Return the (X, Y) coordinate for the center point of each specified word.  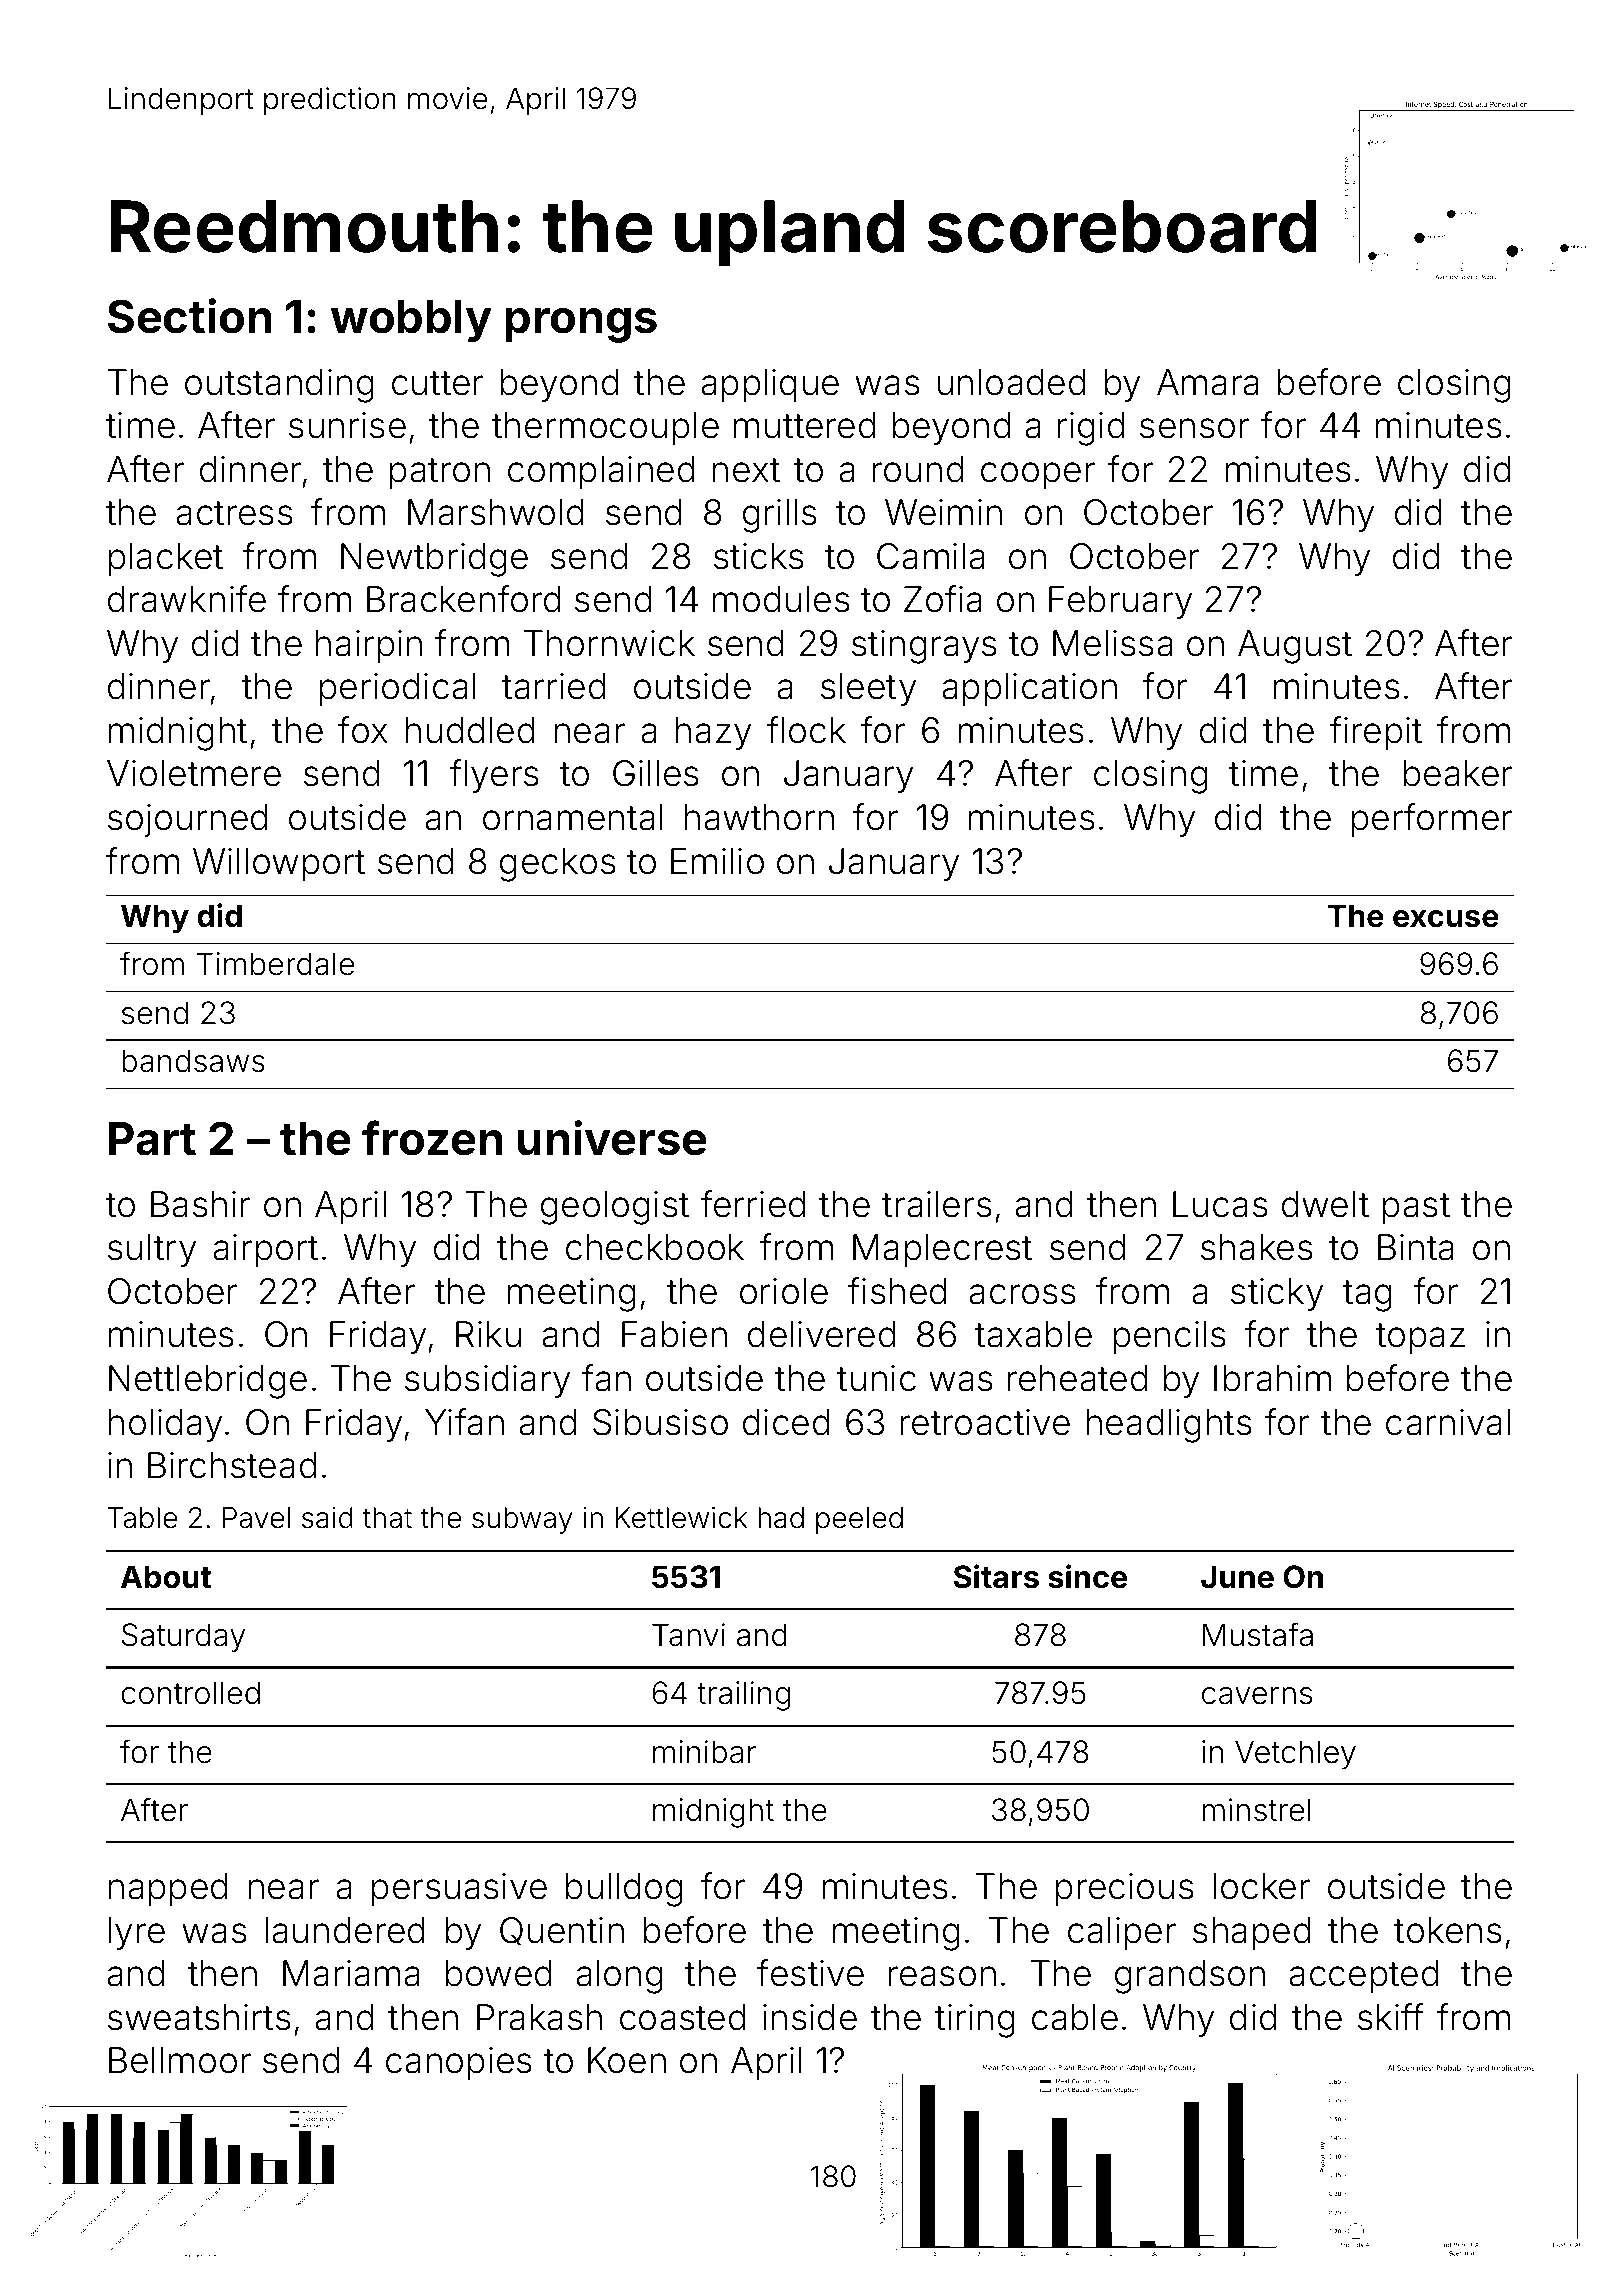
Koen (627, 2060)
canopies (459, 2063)
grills (780, 516)
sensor (1194, 428)
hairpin (369, 646)
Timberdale (275, 964)
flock (806, 730)
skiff (1391, 2017)
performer (1432, 820)
